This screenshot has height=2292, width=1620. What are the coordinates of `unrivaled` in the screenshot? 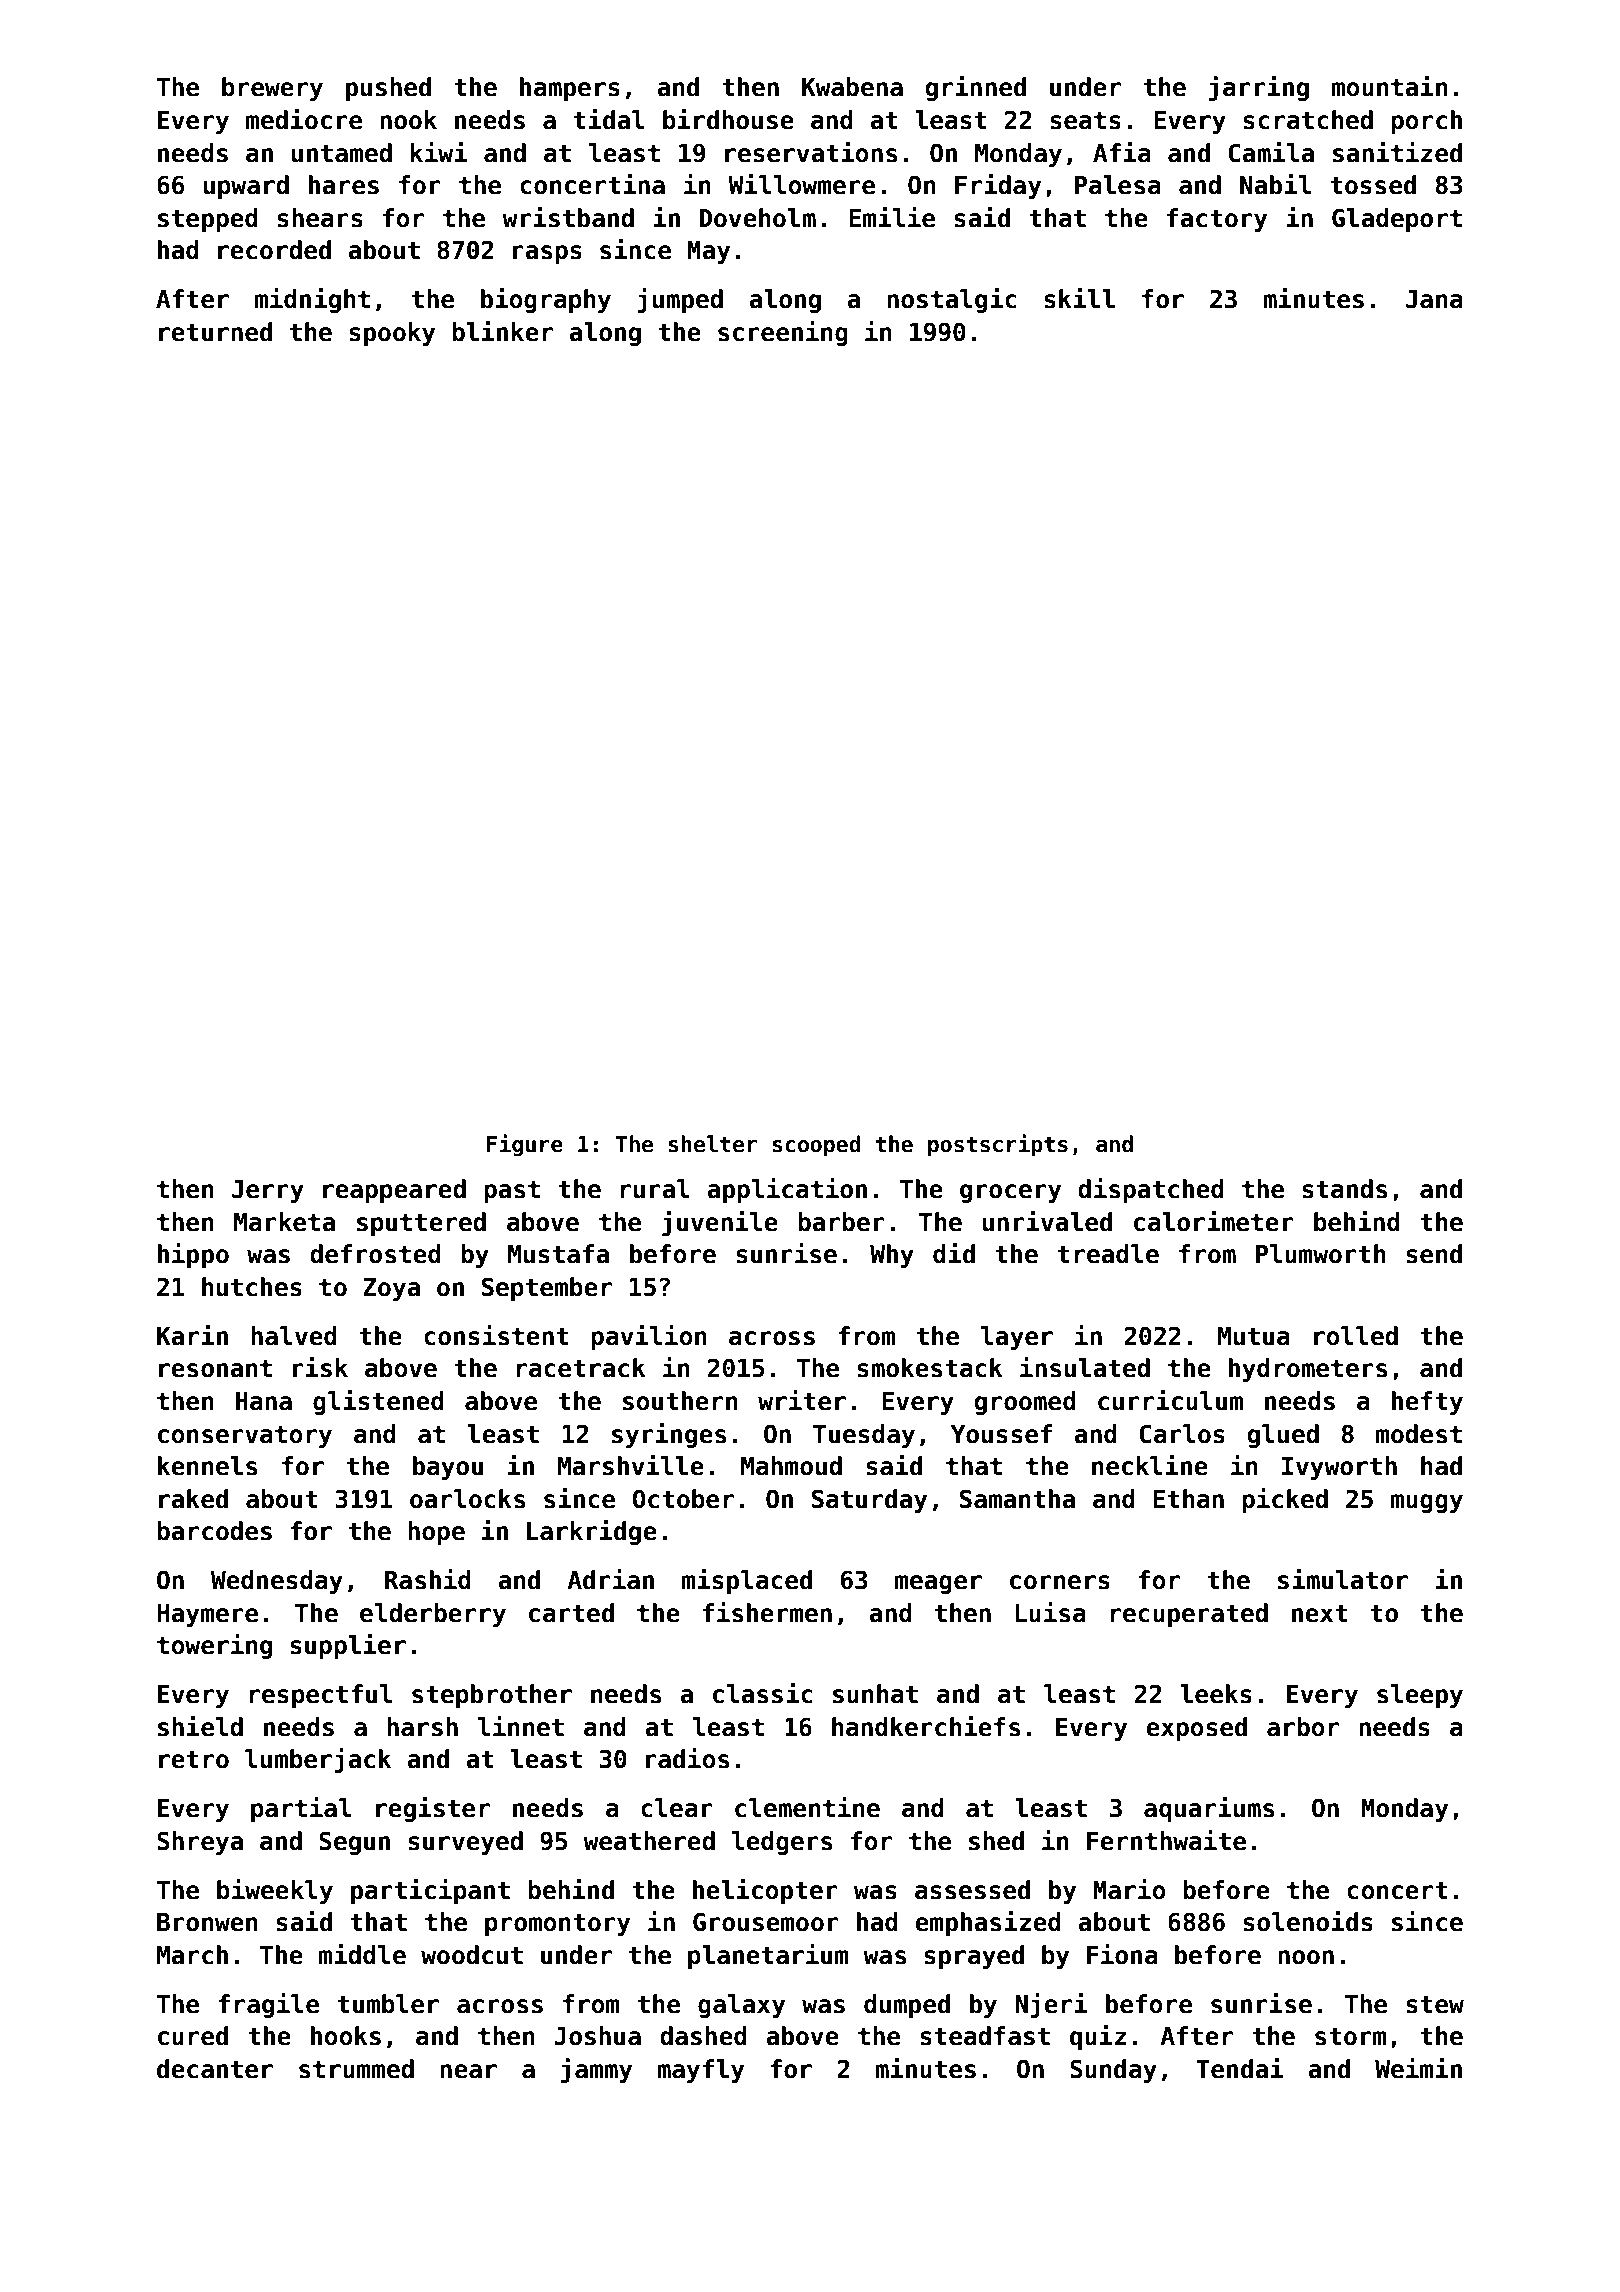 It's located at (1047, 1221).
